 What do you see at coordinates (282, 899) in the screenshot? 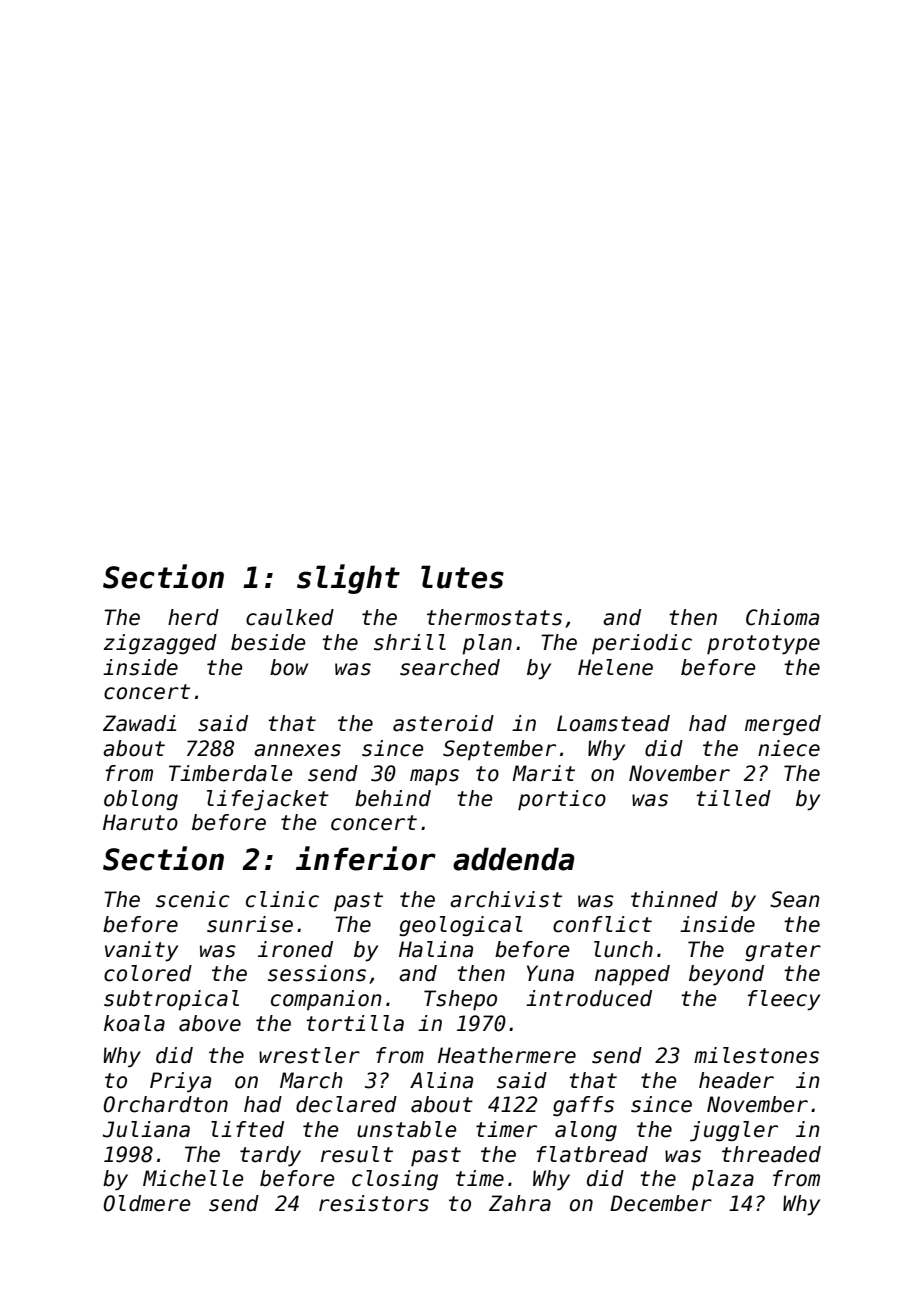
I see `clinic` at bounding box center [282, 899].
